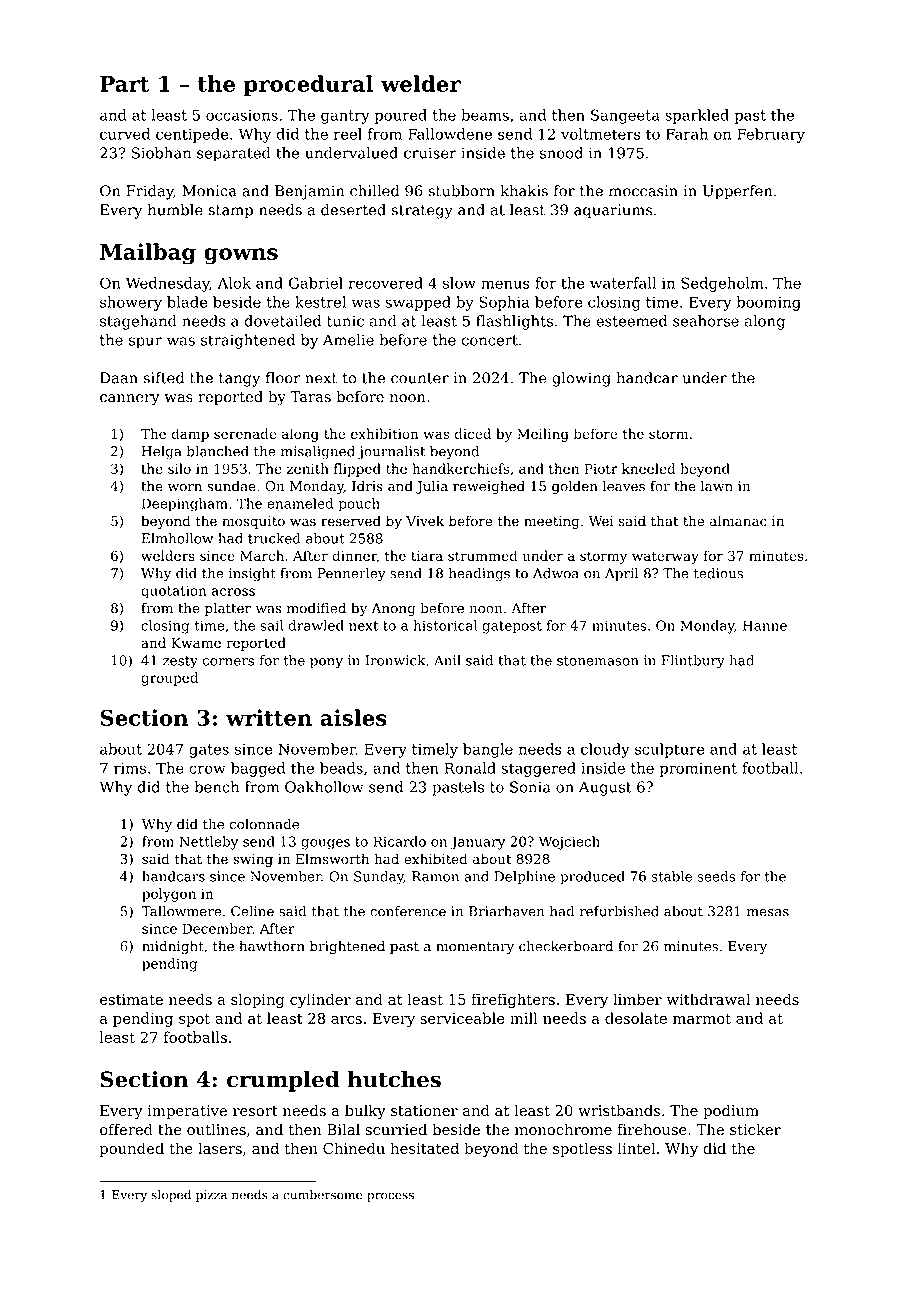 The image size is (908, 1316). What do you see at coordinates (169, 679) in the image?
I see `grouped` at bounding box center [169, 679].
